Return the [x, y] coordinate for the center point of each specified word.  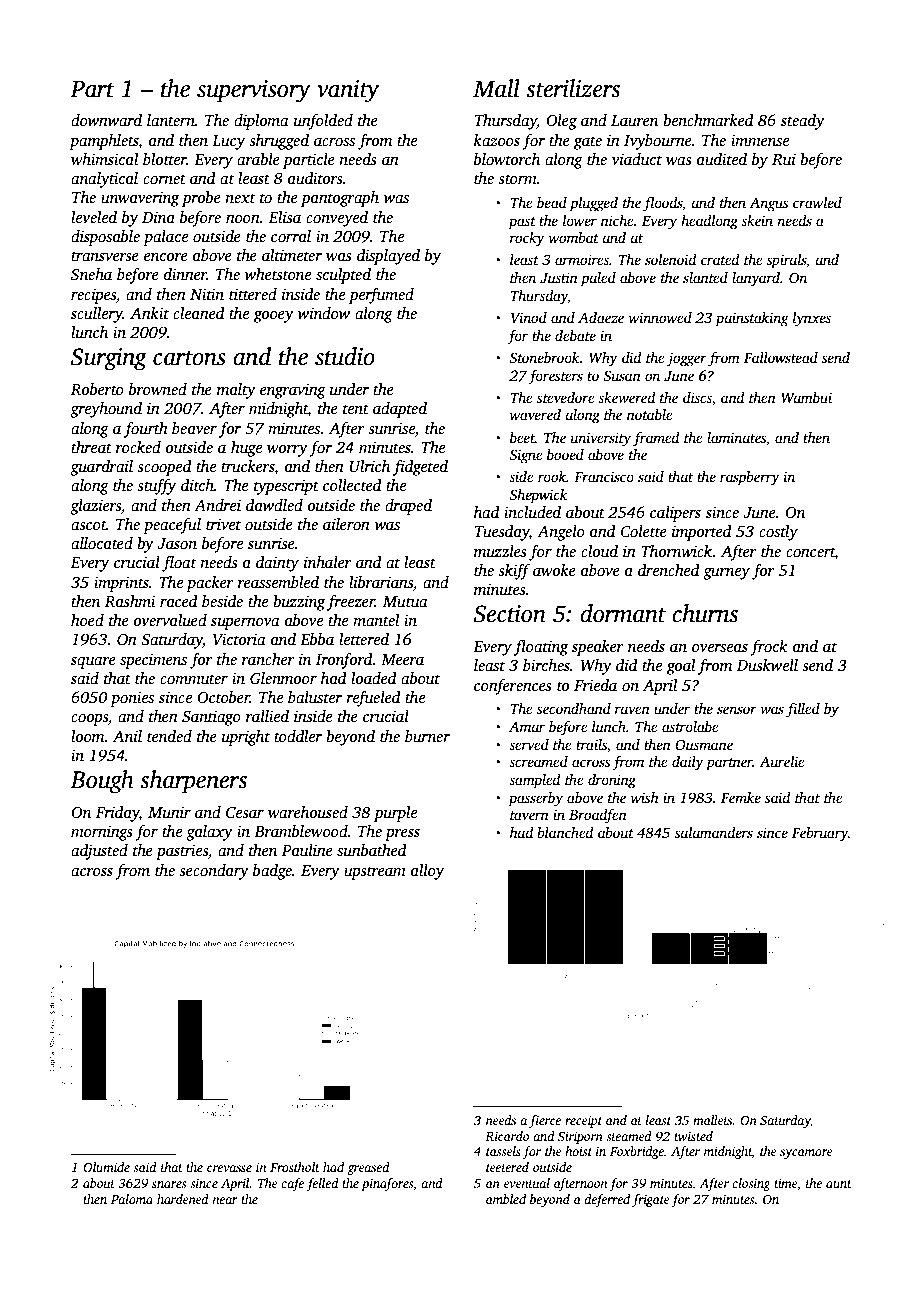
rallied [267, 716]
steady [803, 122]
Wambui [806, 397]
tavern [529, 815]
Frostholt [295, 1167]
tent [356, 409]
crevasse [229, 1168]
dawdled [274, 505]
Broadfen [598, 816]
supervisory [254, 91]
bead [552, 202]
